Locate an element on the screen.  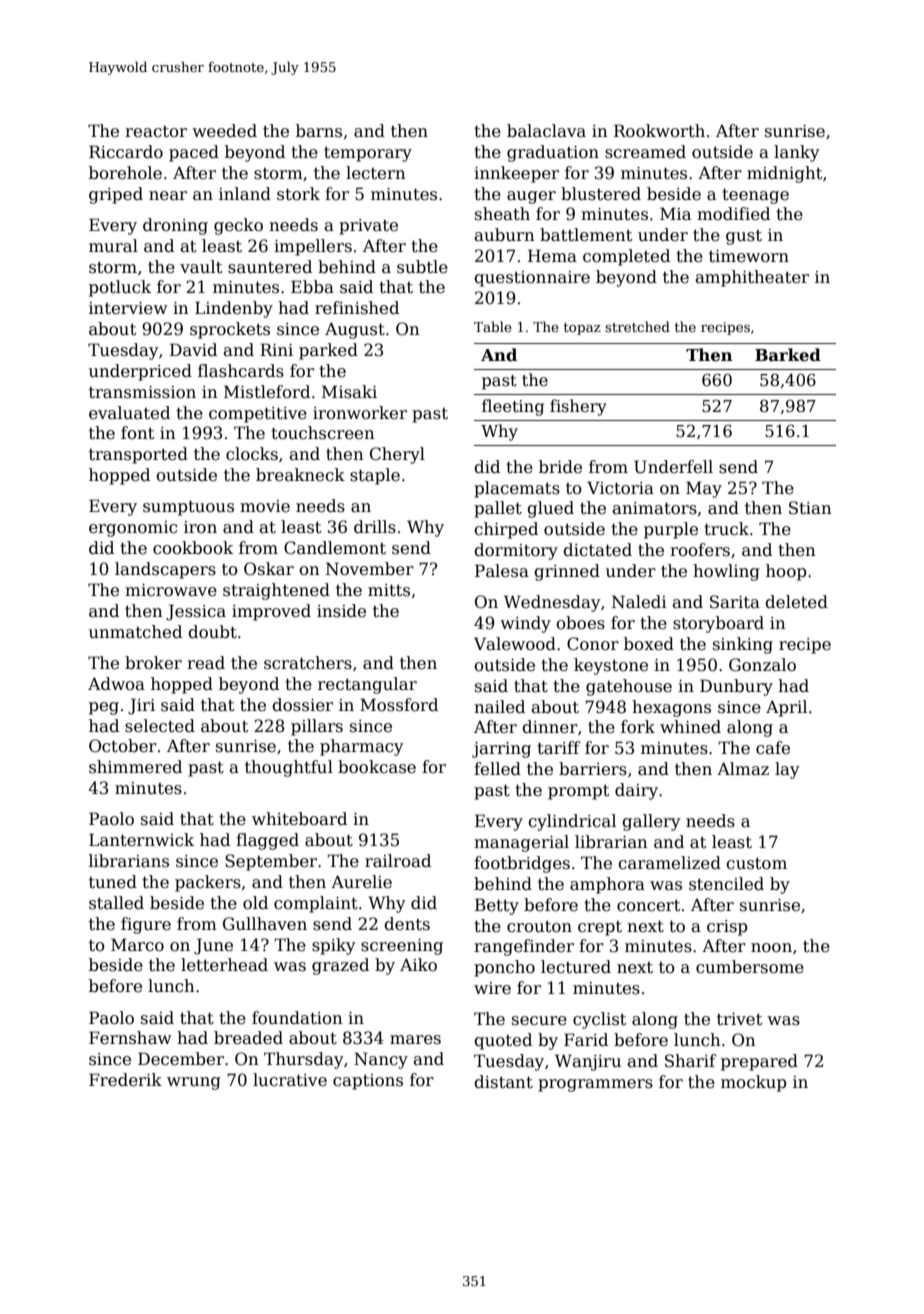
Rookworth is located at coordinates (659, 131).
